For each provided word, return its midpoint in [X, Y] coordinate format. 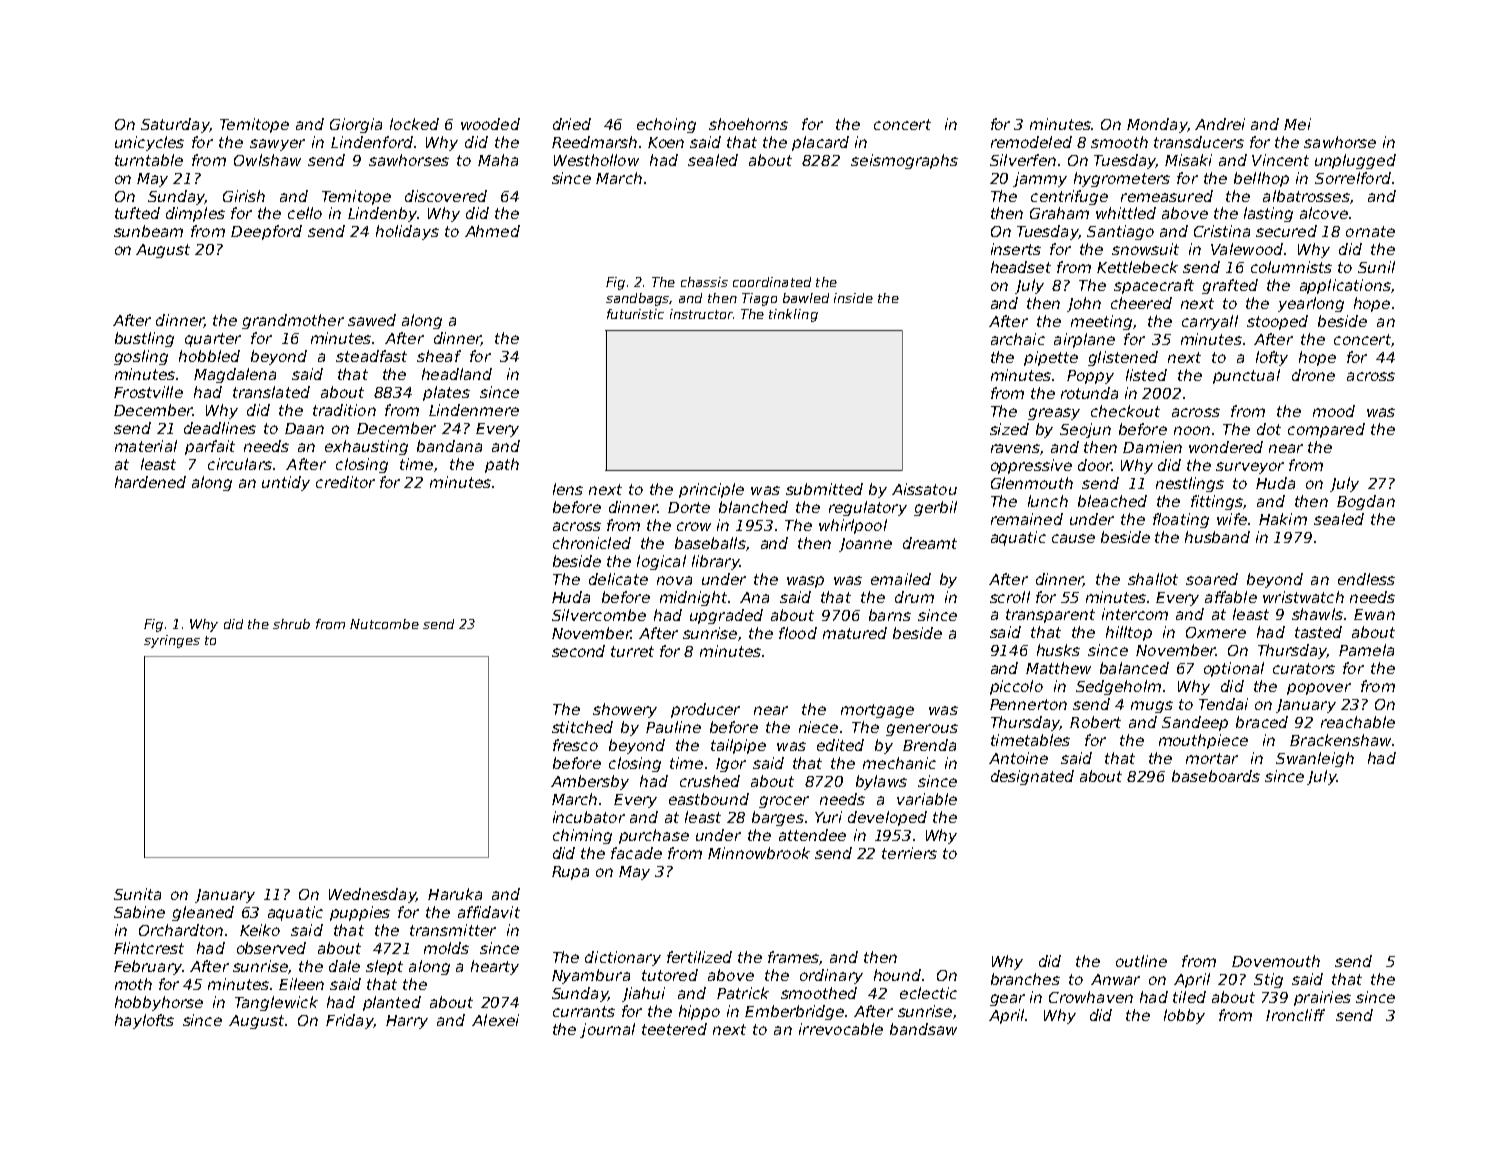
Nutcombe [384, 624]
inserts [1016, 249]
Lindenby [382, 214]
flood [798, 633]
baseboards [1216, 776]
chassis [704, 282]
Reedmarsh [594, 142]
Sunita [137, 894]
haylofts [144, 1021]
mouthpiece [1203, 741]
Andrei [1220, 124]
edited [840, 745]
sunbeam [148, 231]
